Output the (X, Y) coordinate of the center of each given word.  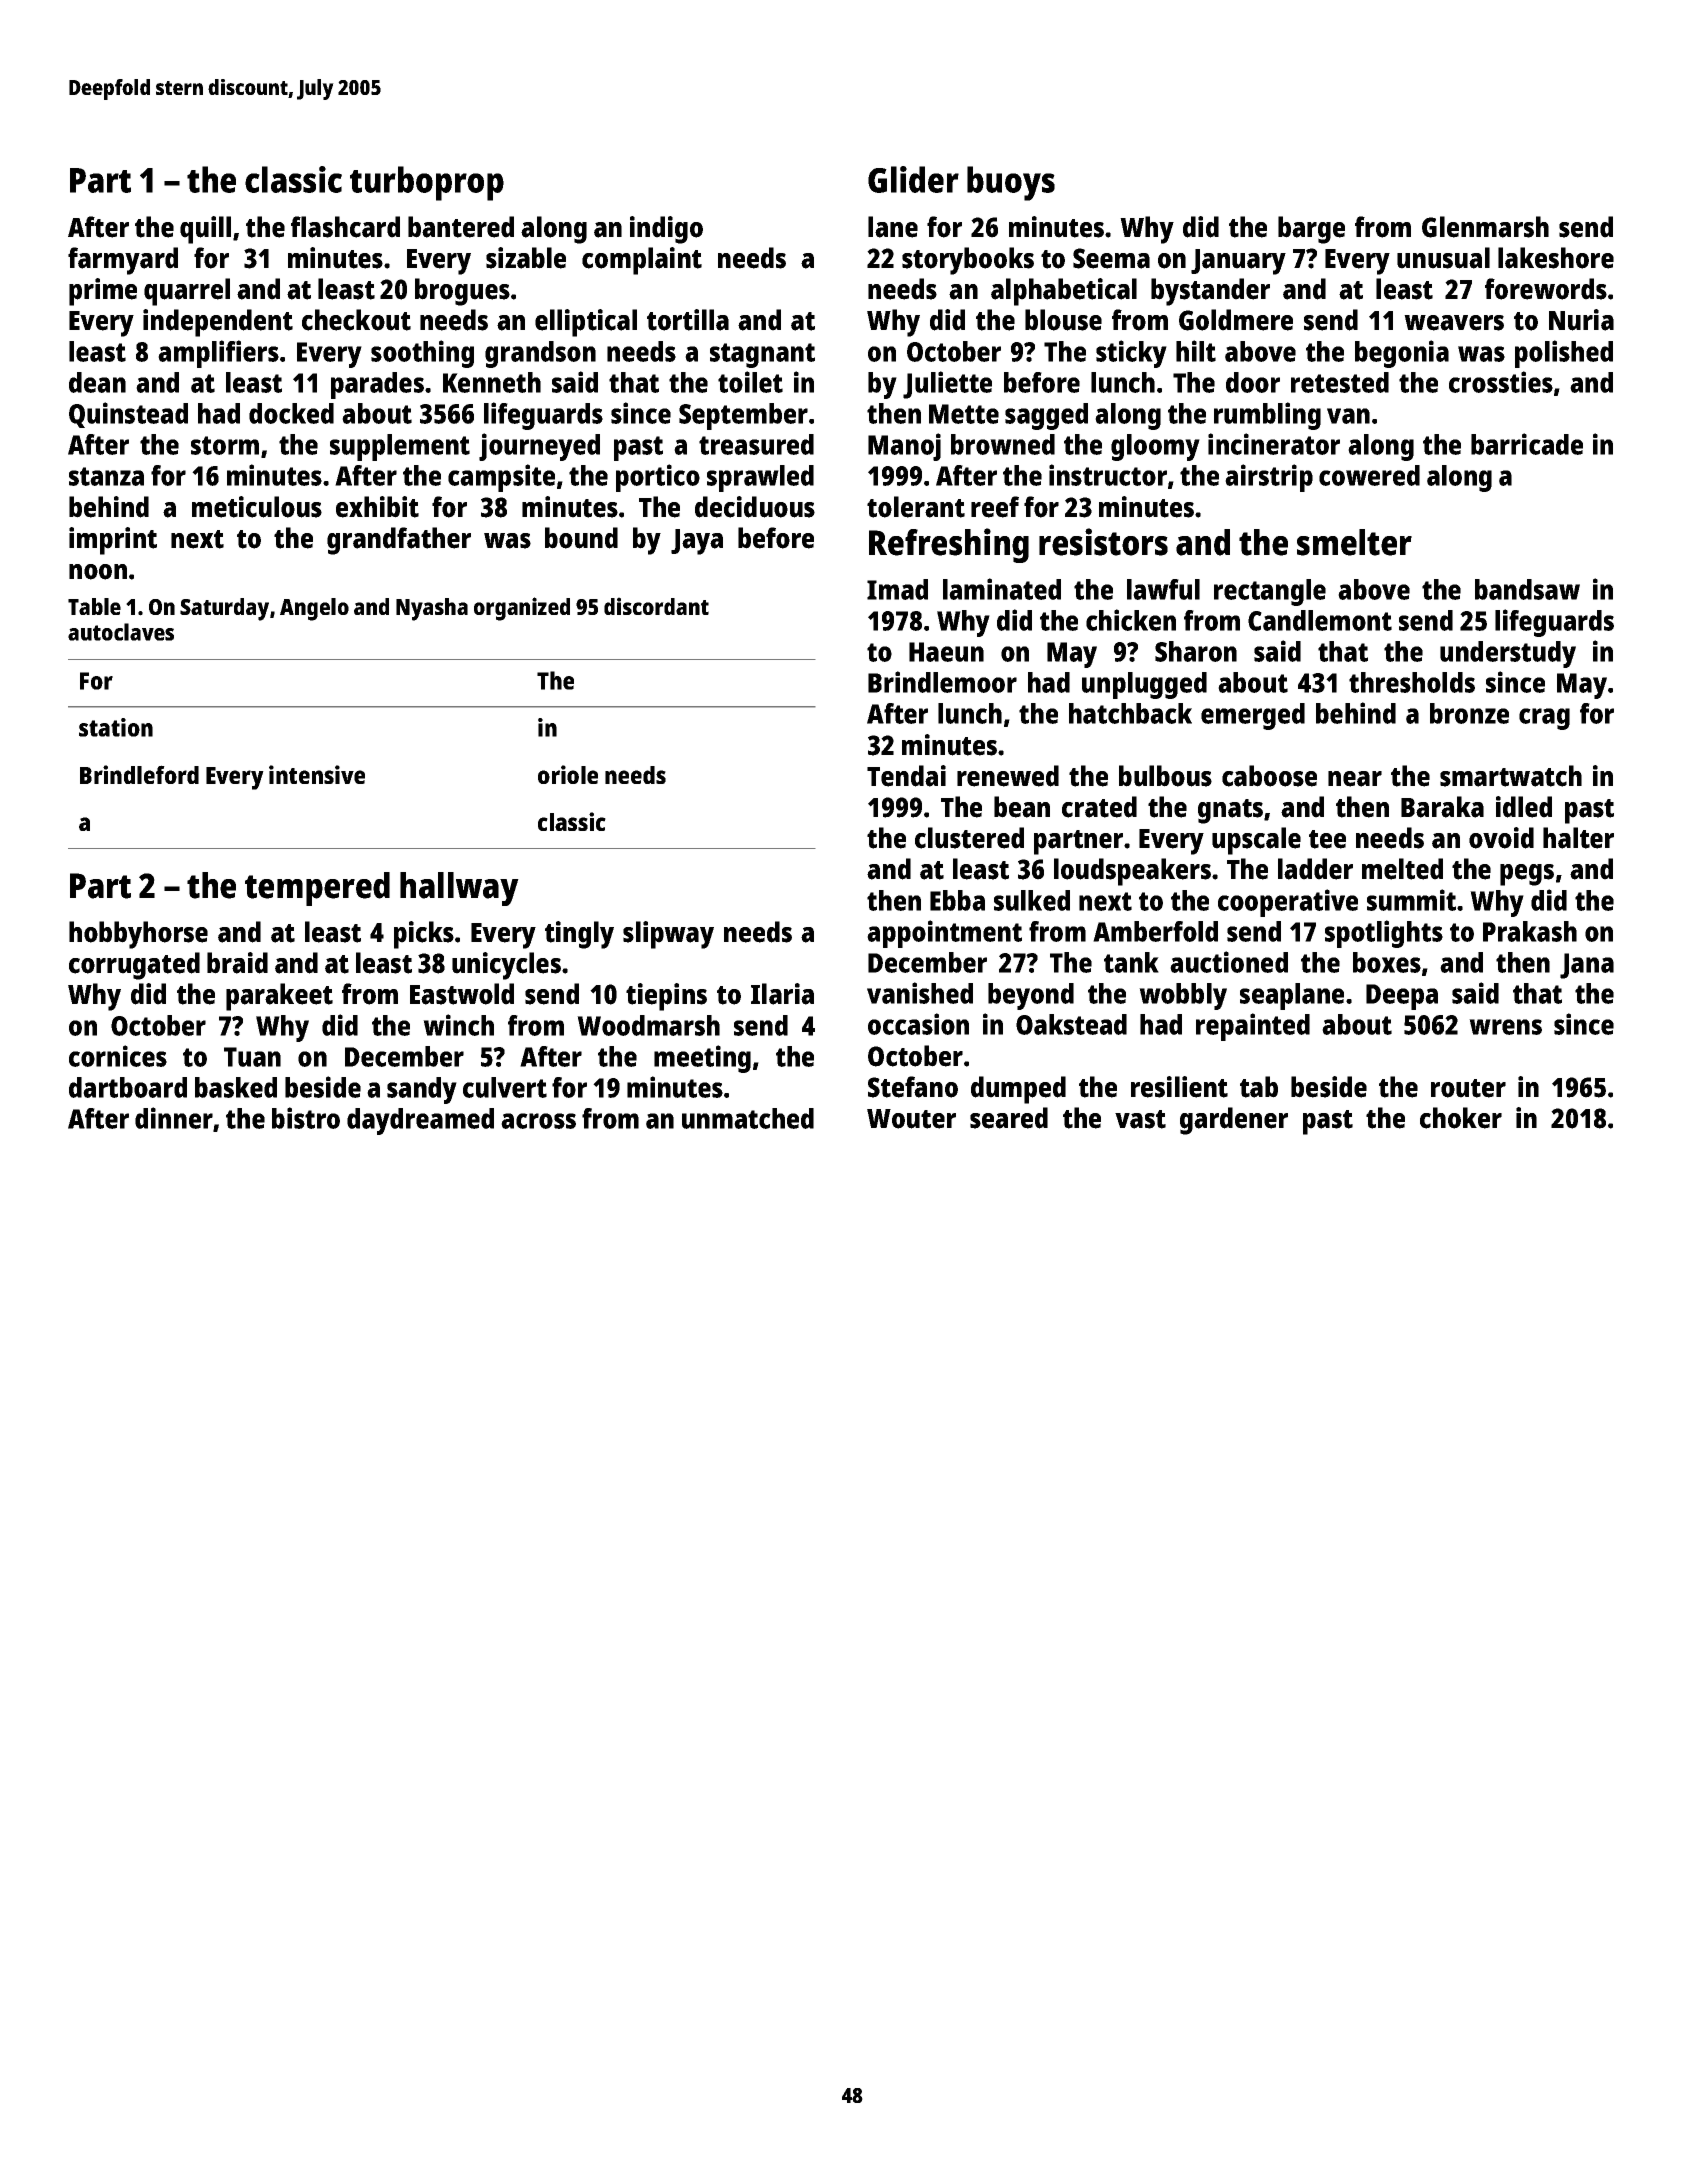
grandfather (399, 541)
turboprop (427, 183)
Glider (913, 179)
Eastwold (462, 994)
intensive (317, 774)
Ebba (957, 900)
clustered (969, 838)
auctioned (1229, 962)
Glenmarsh (1485, 227)
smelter (1354, 542)
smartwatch (1511, 776)
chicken (1131, 620)
